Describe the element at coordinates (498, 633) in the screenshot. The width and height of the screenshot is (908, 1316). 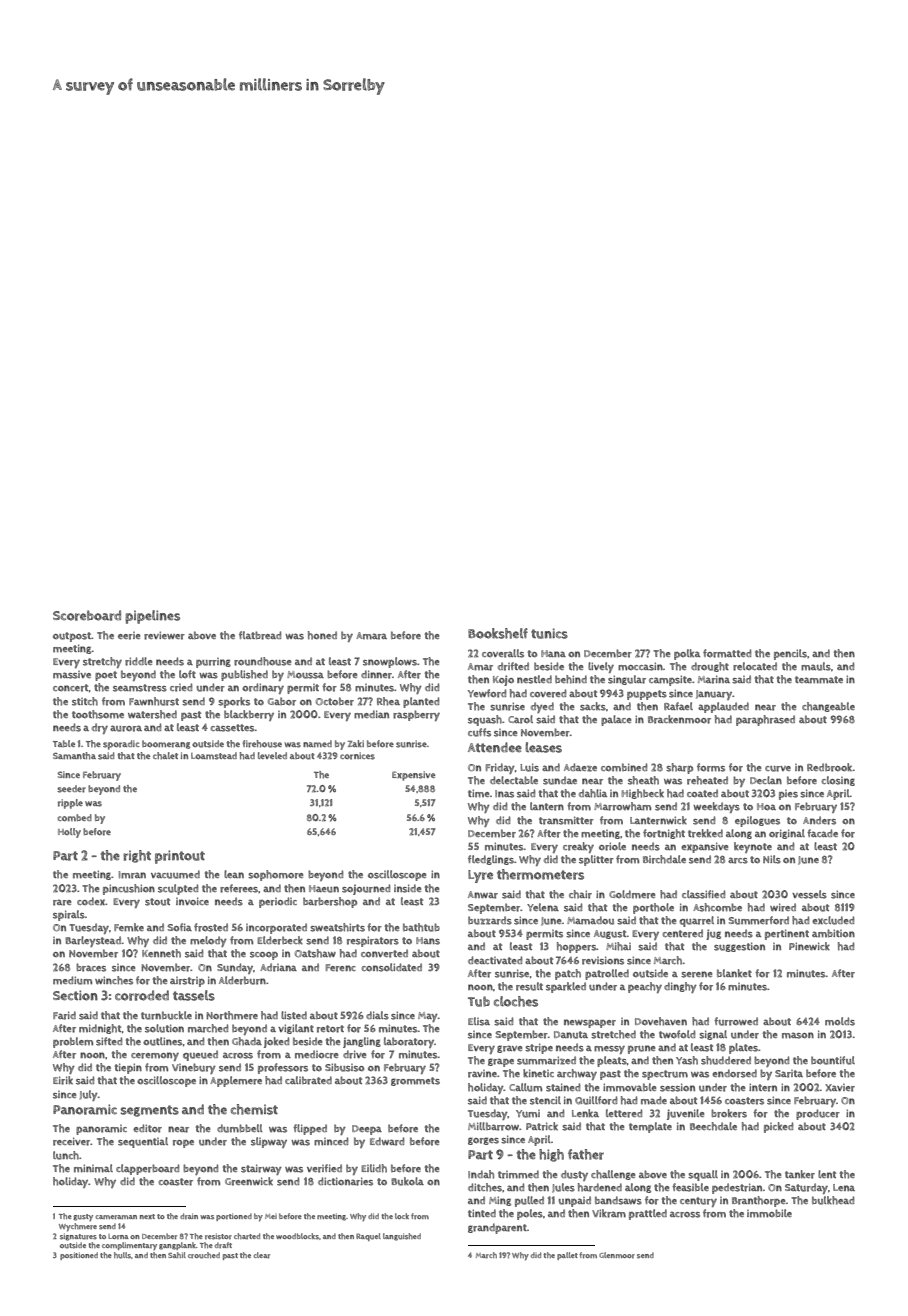
I see `Bookshelf` at that location.
